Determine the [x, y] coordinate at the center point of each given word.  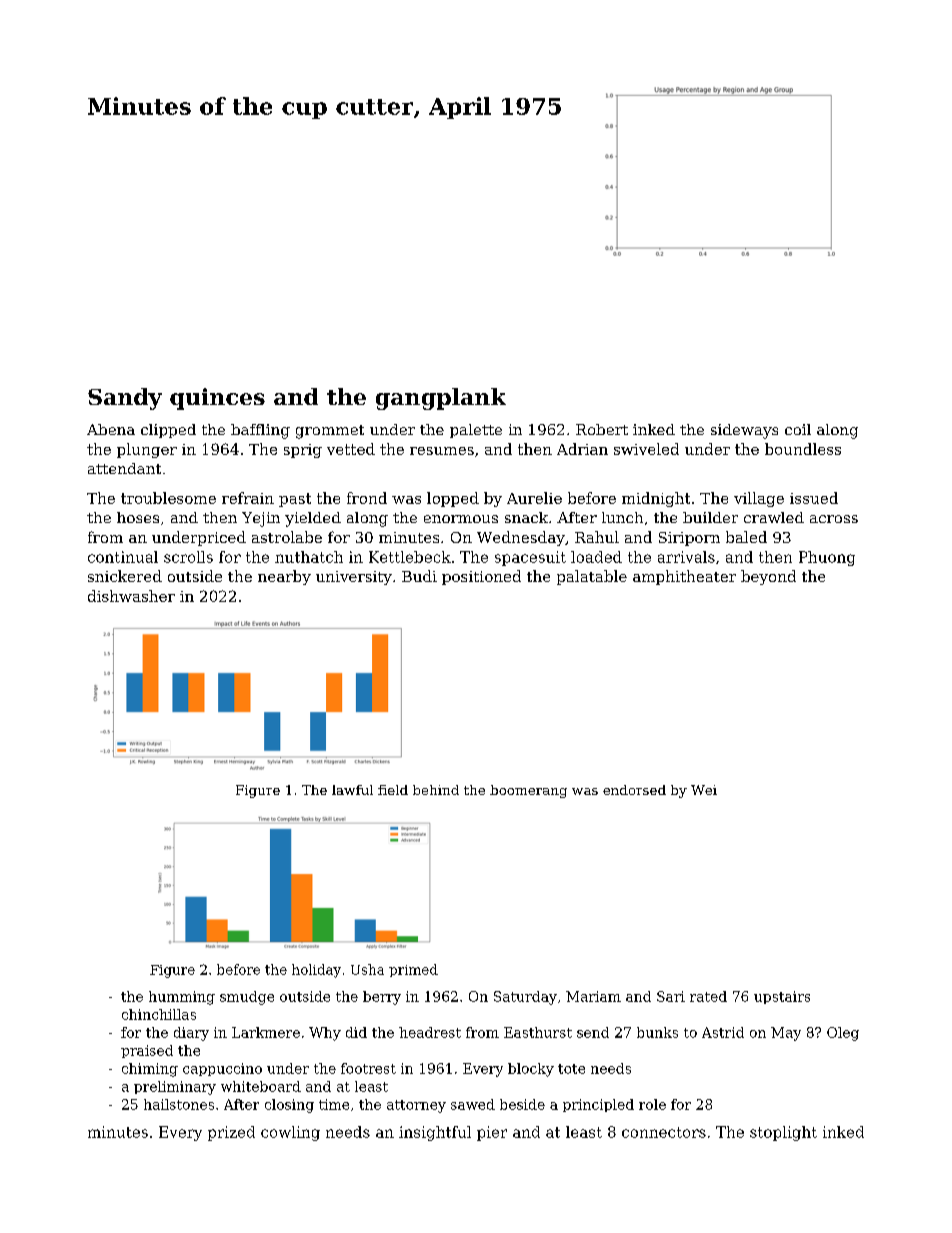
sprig [303, 451]
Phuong [827, 558]
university [354, 578]
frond [367, 498]
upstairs [782, 997]
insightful [435, 1133]
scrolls [188, 557]
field [393, 790]
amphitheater [684, 577]
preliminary [175, 1088]
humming [182, 998]
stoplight [783, 1133]
